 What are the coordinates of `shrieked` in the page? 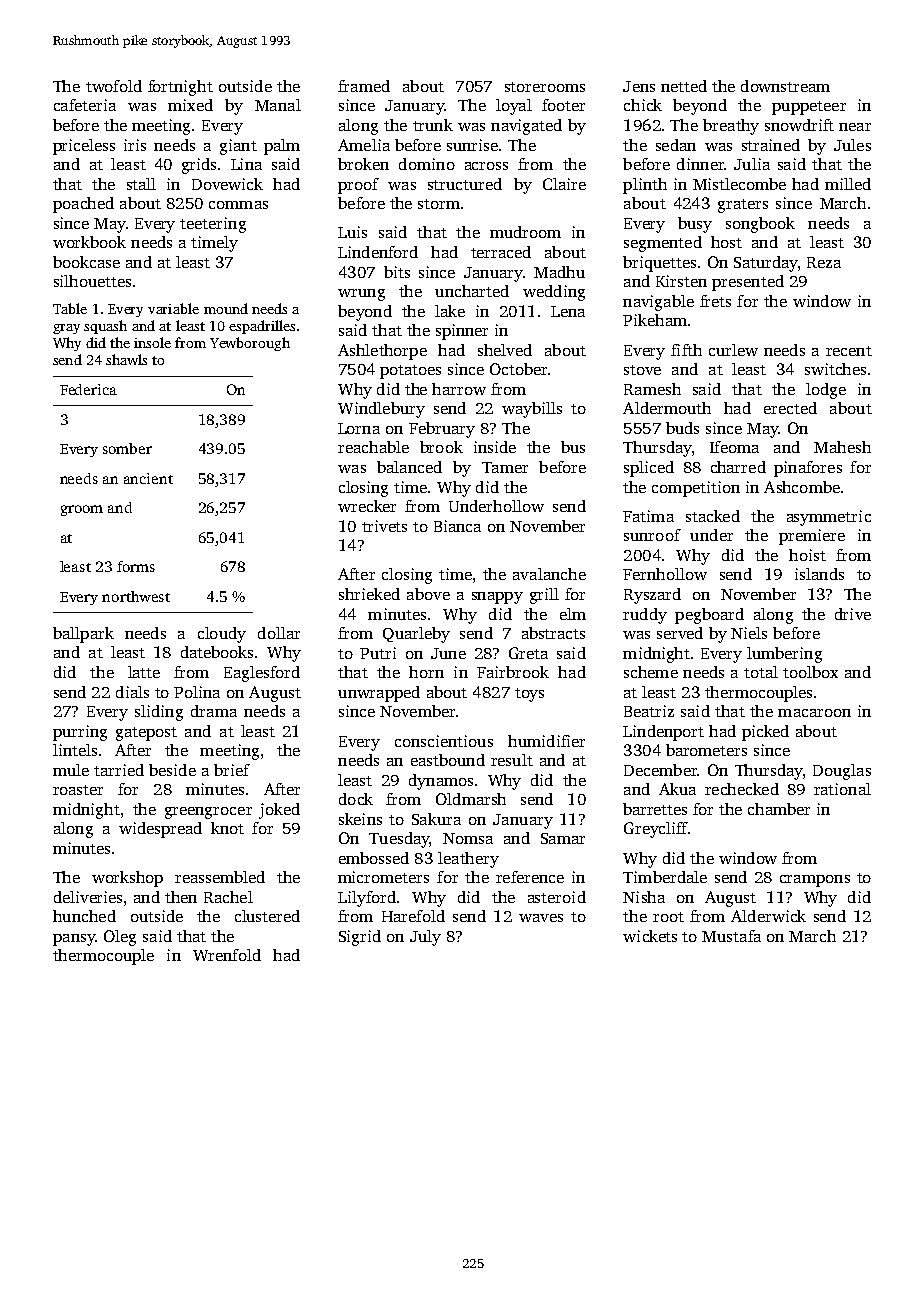 It's located at (369, 594).
